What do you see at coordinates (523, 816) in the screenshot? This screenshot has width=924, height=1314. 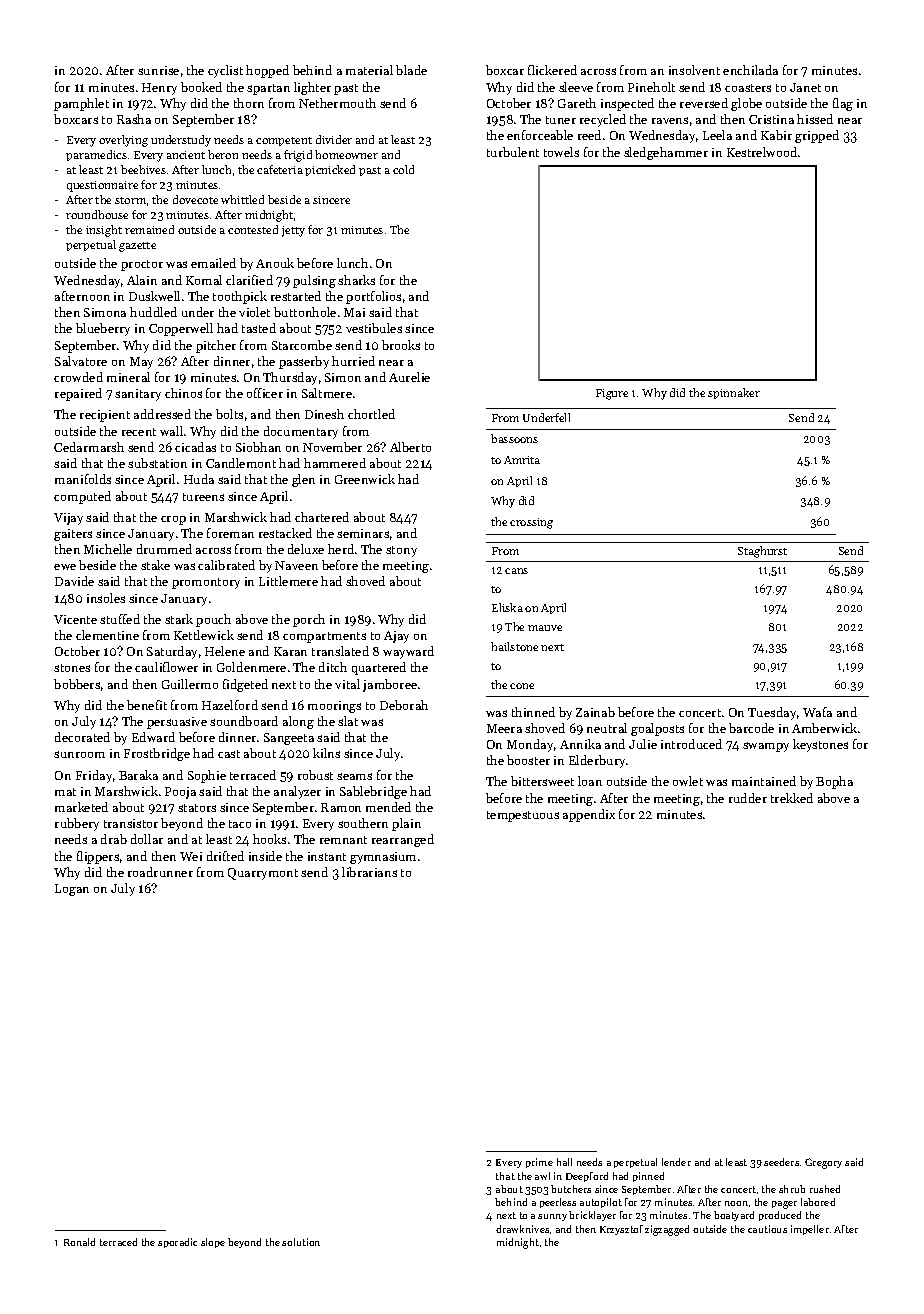 I see `tempestuous` at bounding box center [523, 816].
